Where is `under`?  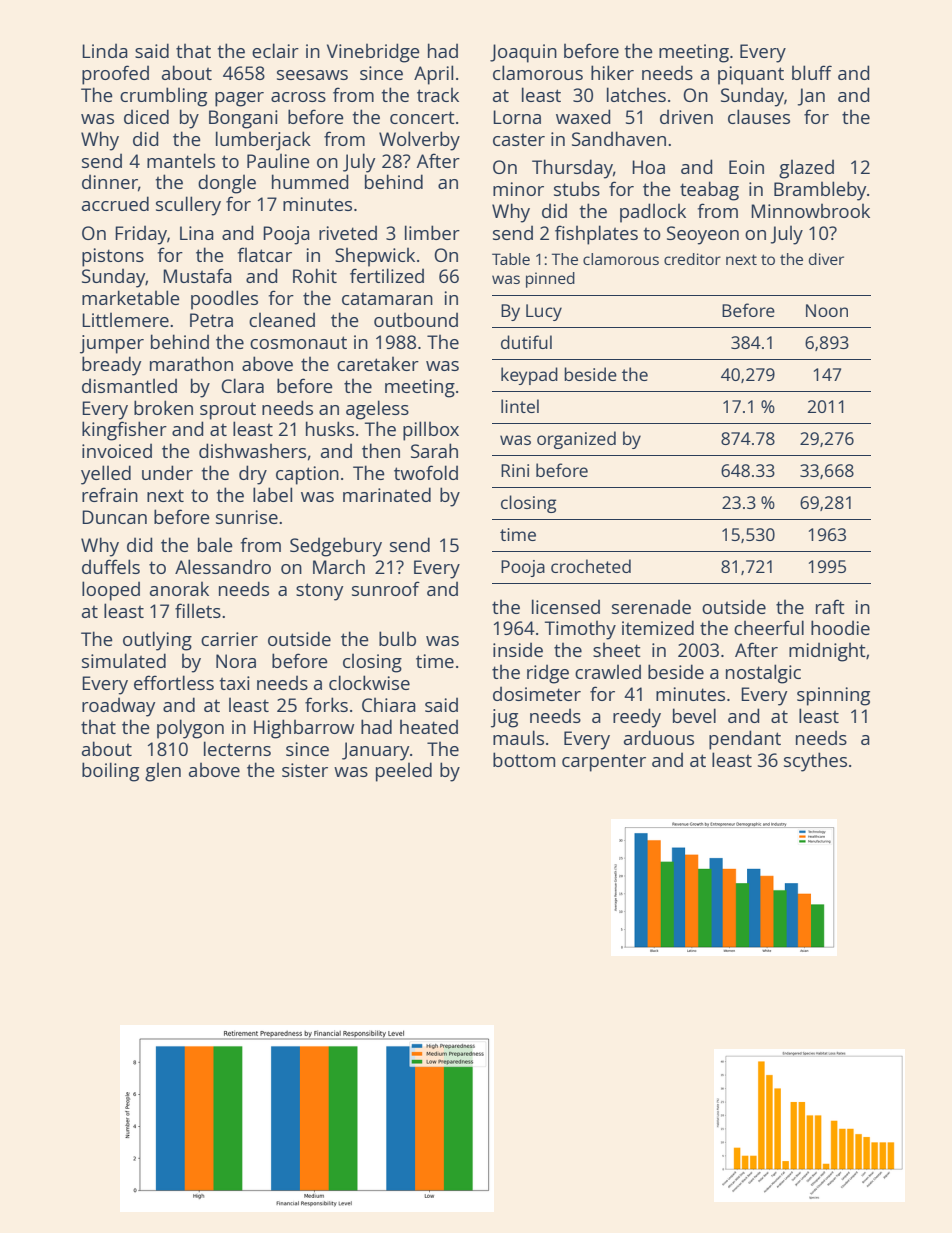
under is located at coordinates (167, 472).
